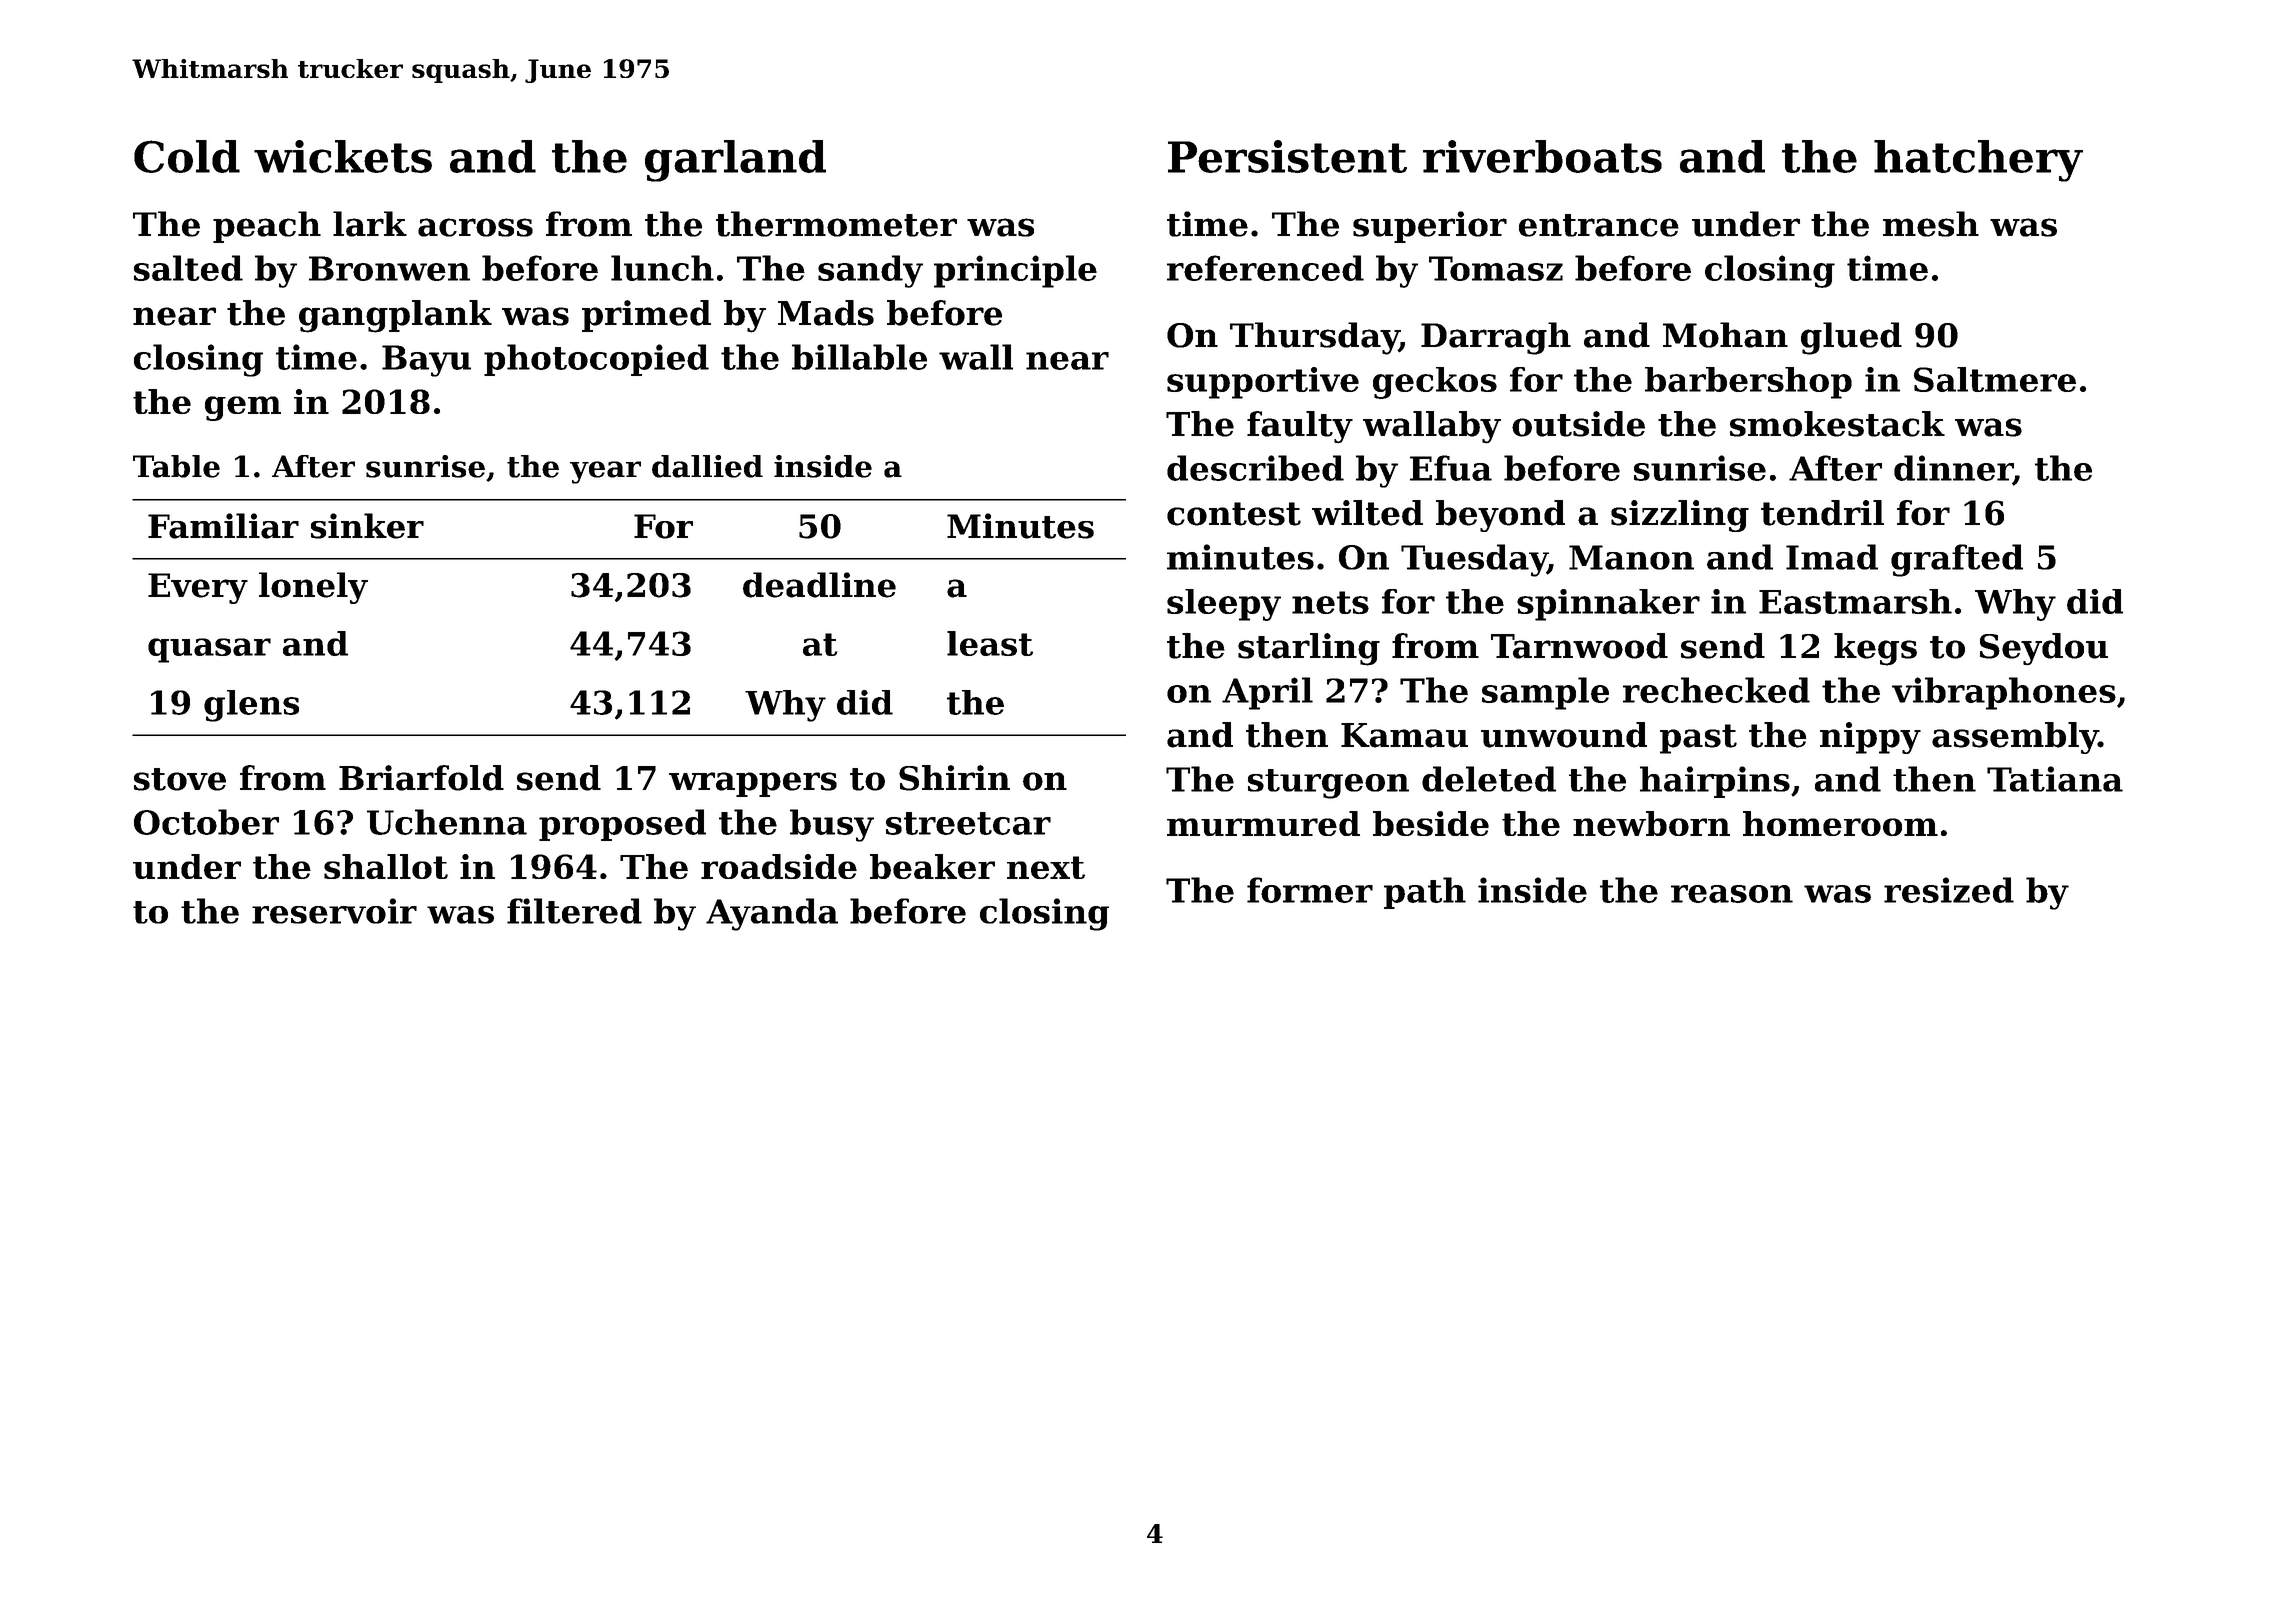 This screenshot has height=1620, width=2292. I want to click on garland, so click(735, 161).
